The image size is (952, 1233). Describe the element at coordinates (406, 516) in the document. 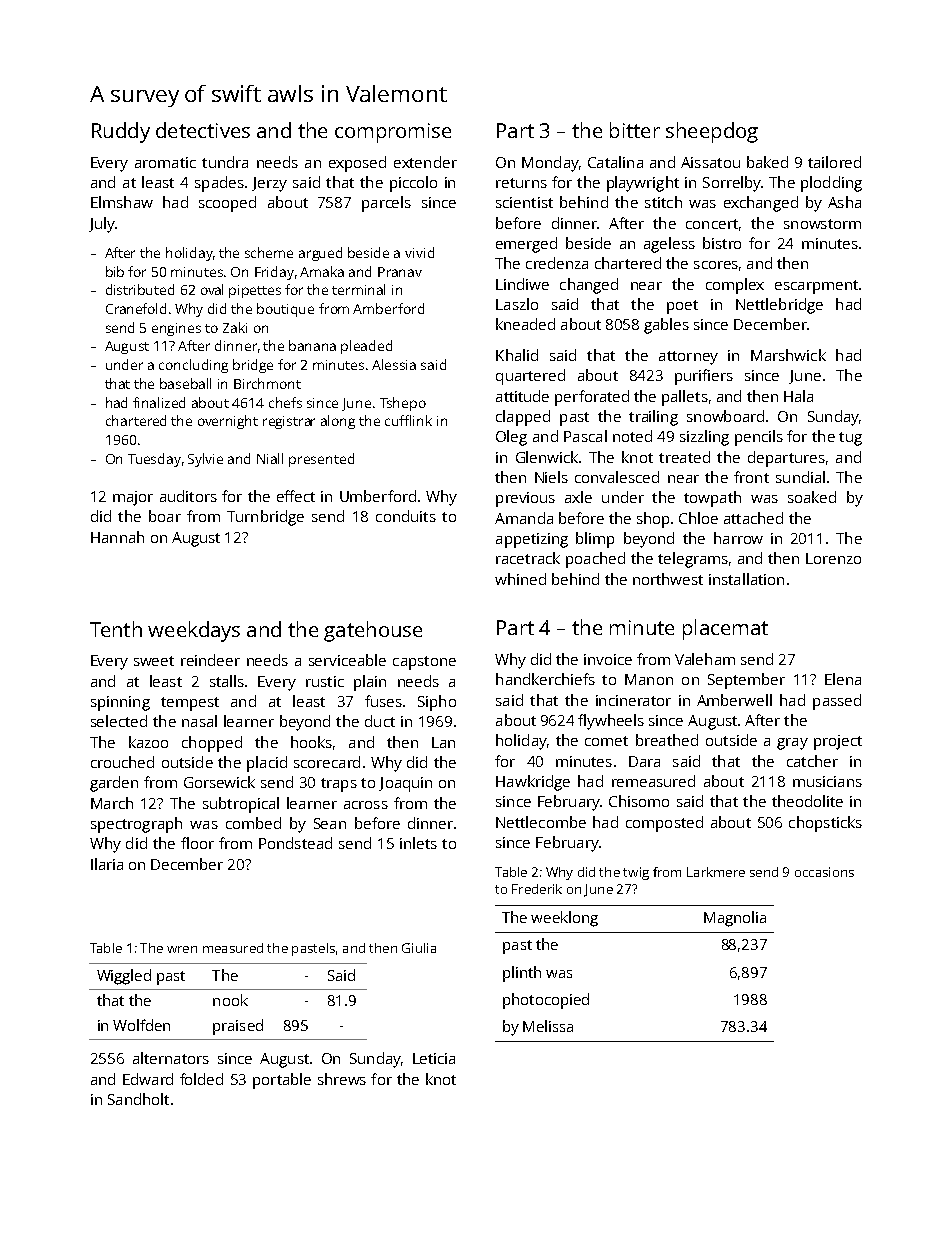

I see `conduits` at that location.
